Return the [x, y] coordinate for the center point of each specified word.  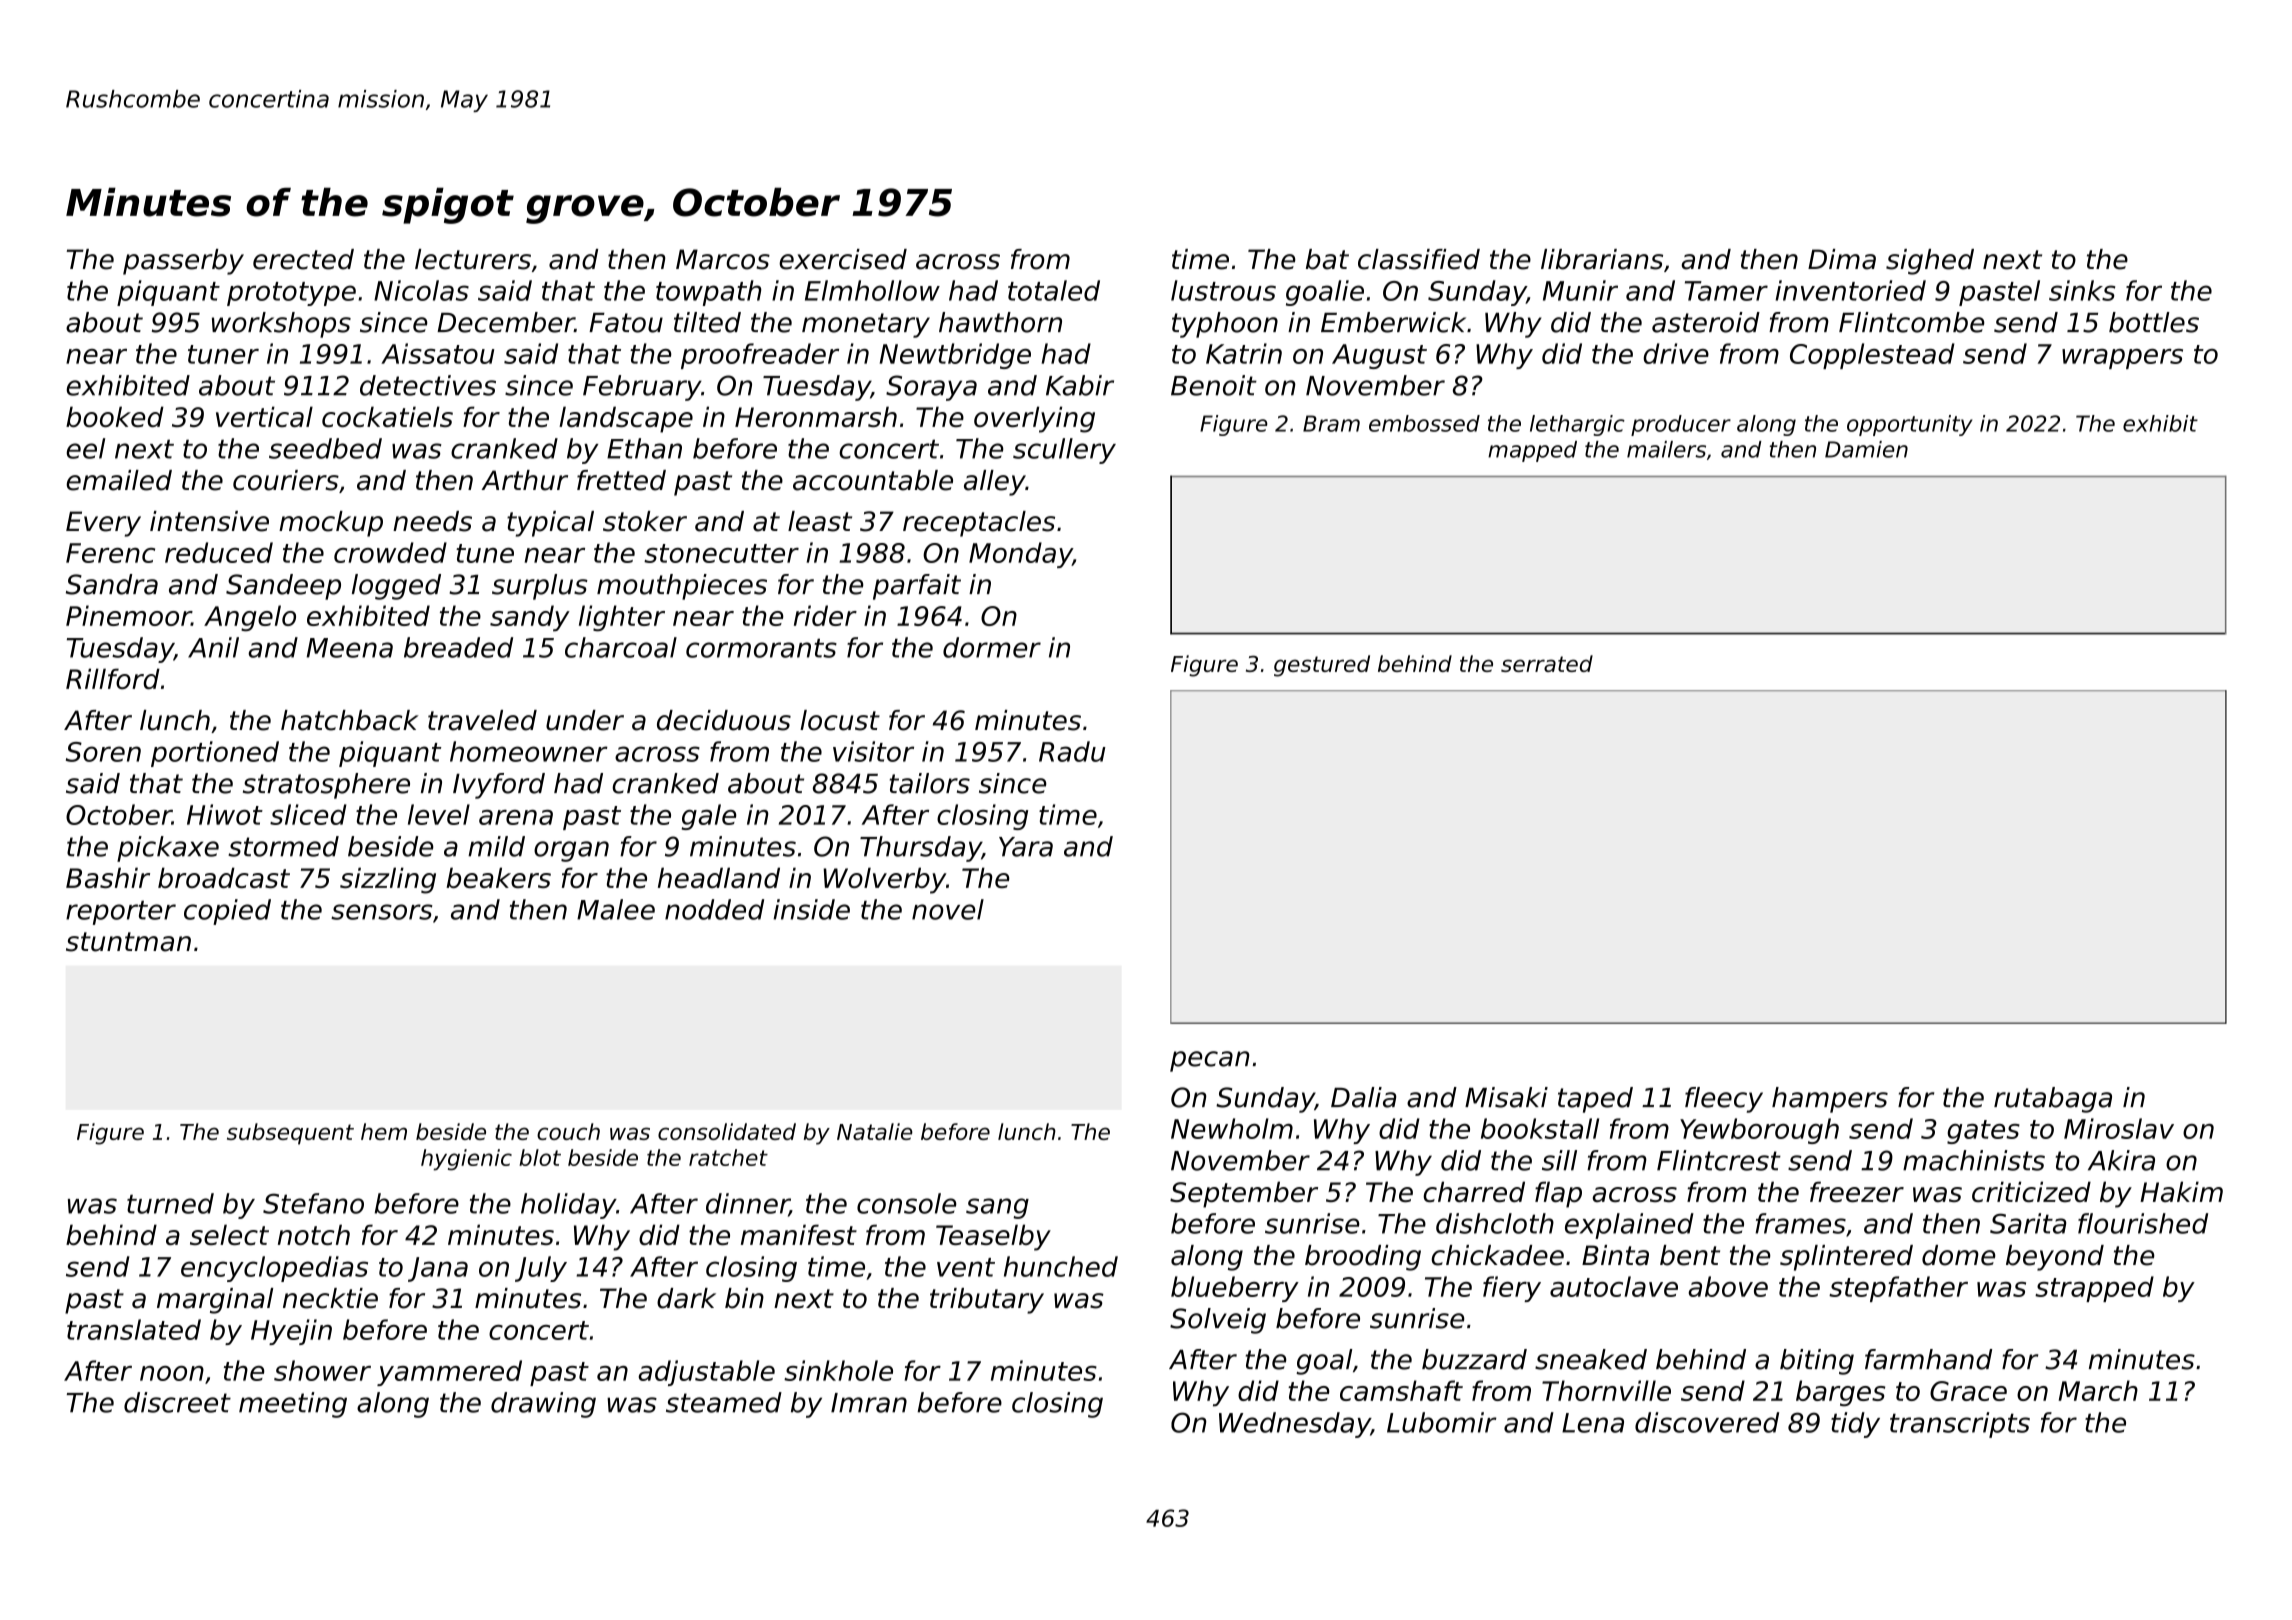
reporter [121, 912]
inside [811, 909]
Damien [1866, 449]
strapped [2094, 1289]
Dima [1842, 259]
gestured [1322, 666]
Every [103, 524]
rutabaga [2053, 1100]
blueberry [1235, 1289]
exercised [843, 259]
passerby [183, 262]
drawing [543, 1405]
